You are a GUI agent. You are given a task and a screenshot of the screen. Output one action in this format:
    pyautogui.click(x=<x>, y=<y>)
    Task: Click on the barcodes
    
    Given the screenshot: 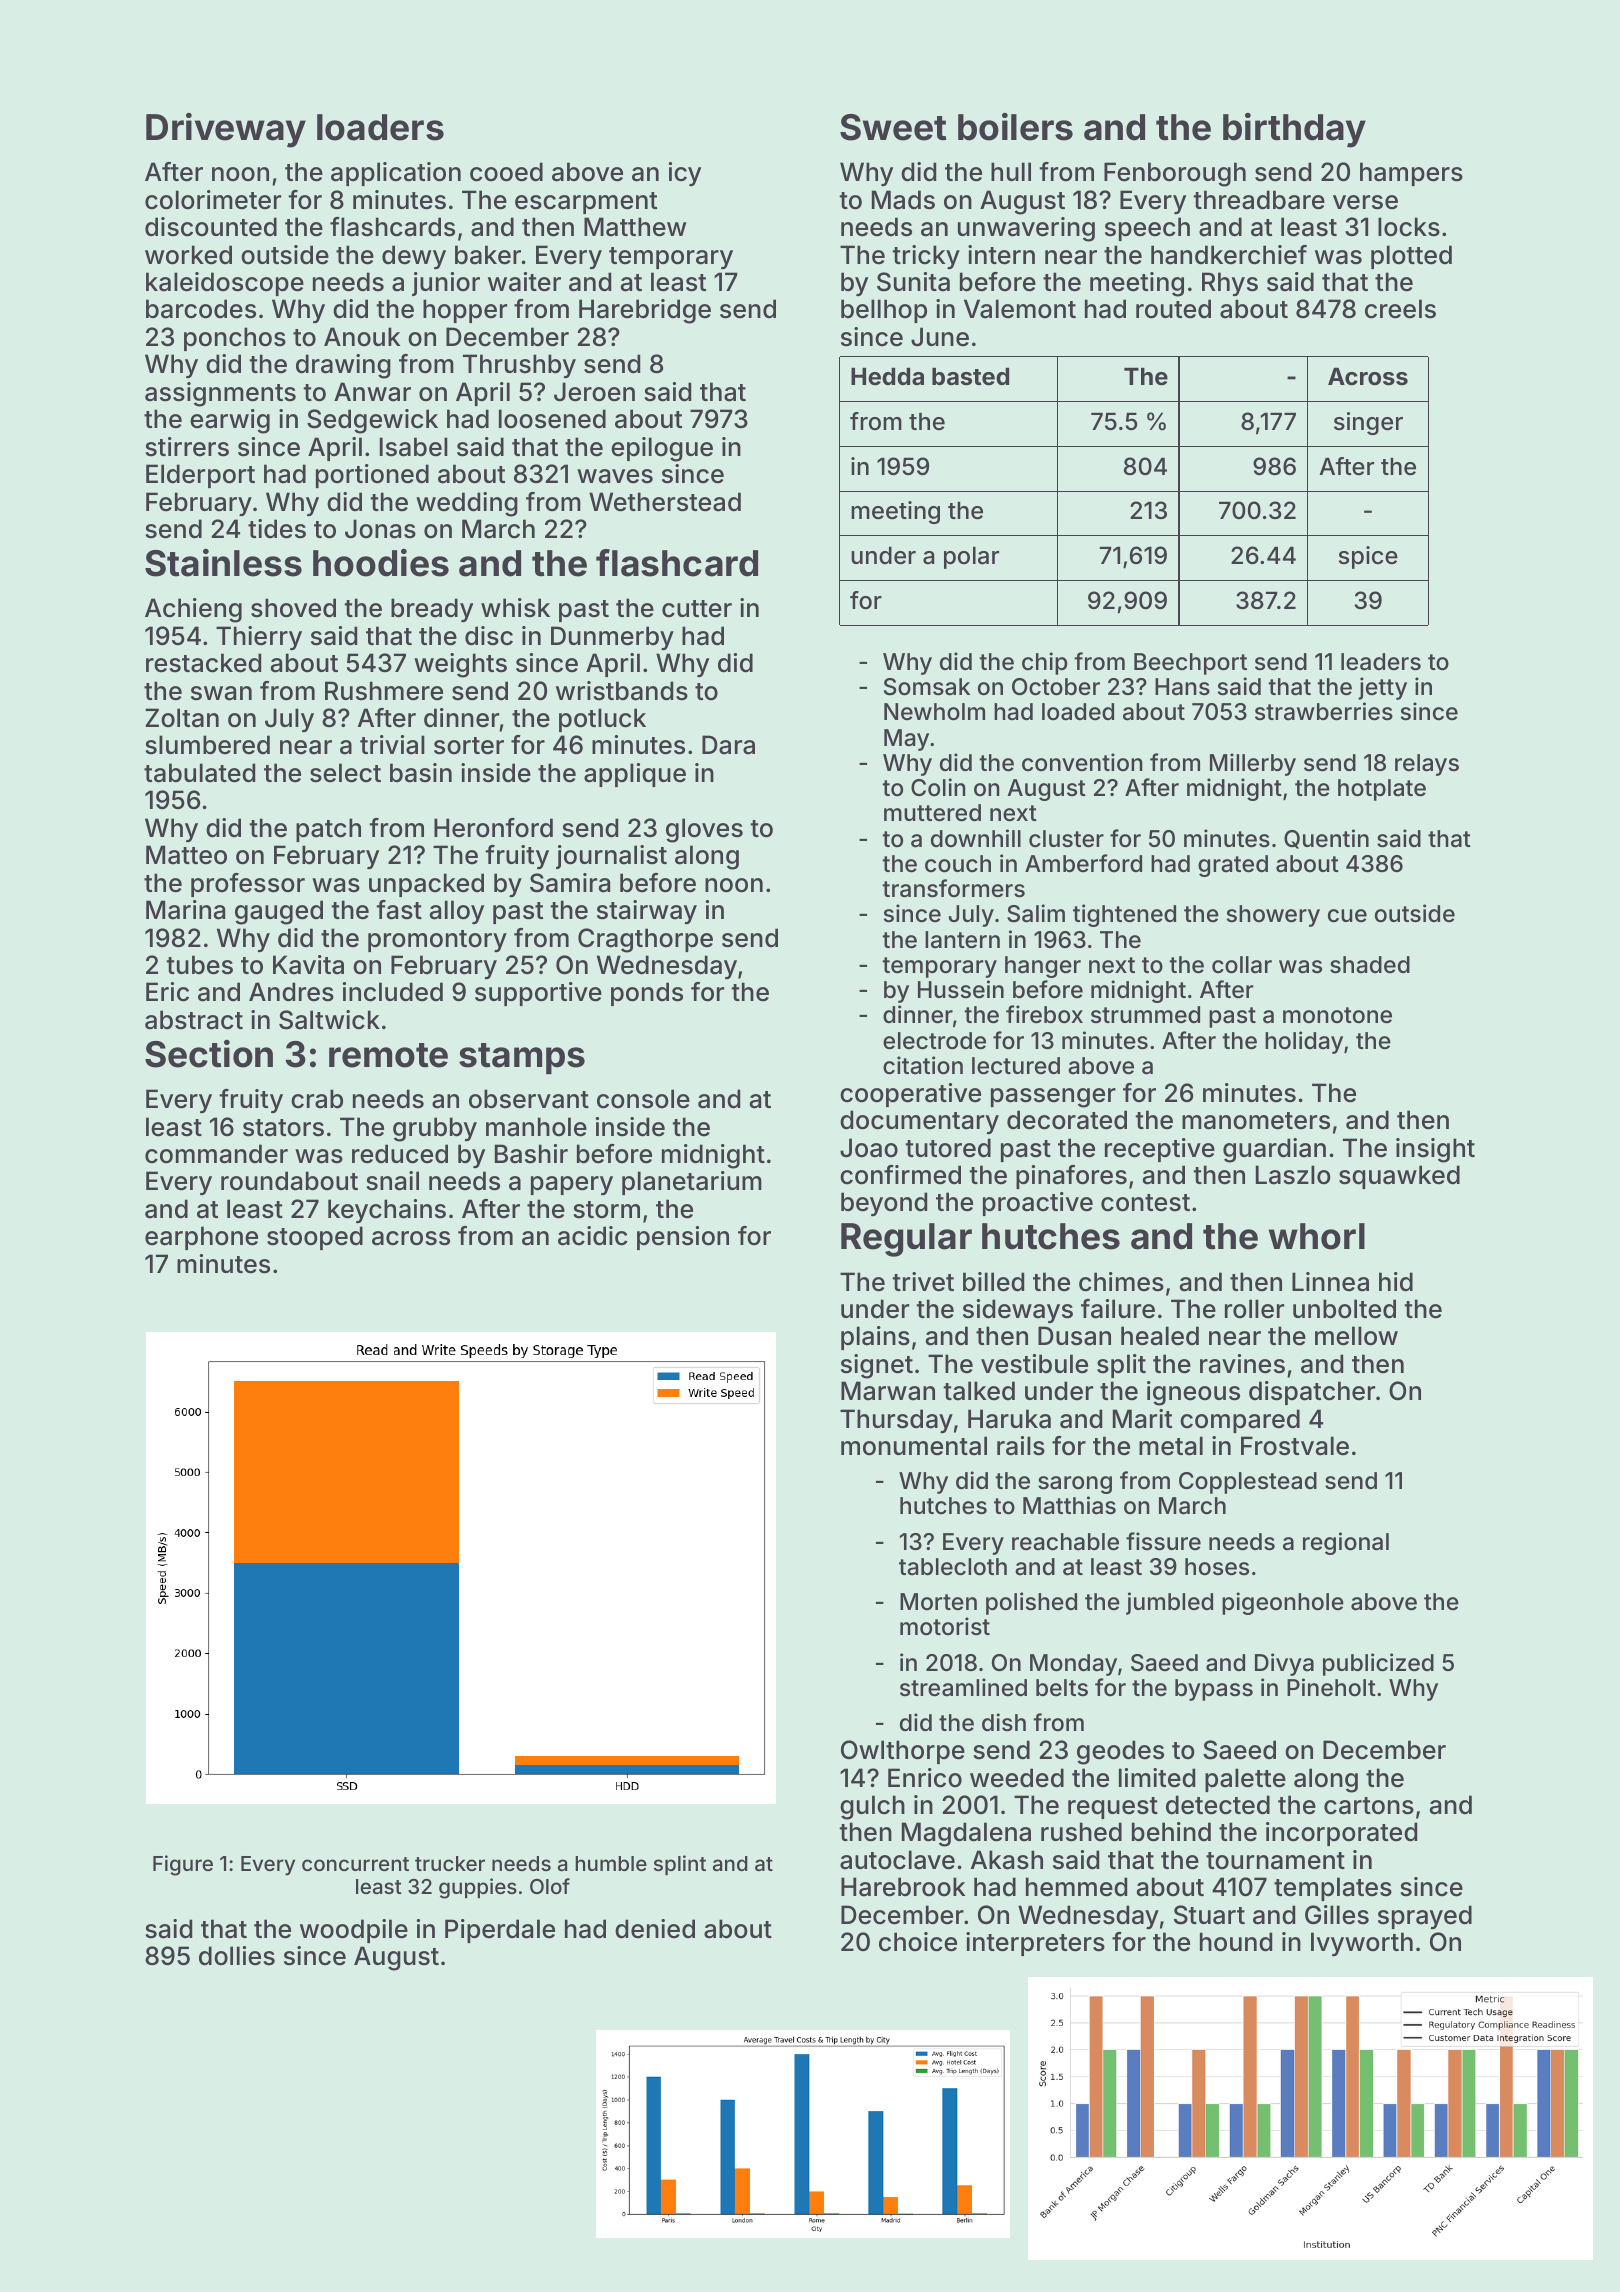 What is the action you would take?
    pyautogui.click(x=201, y=309)
